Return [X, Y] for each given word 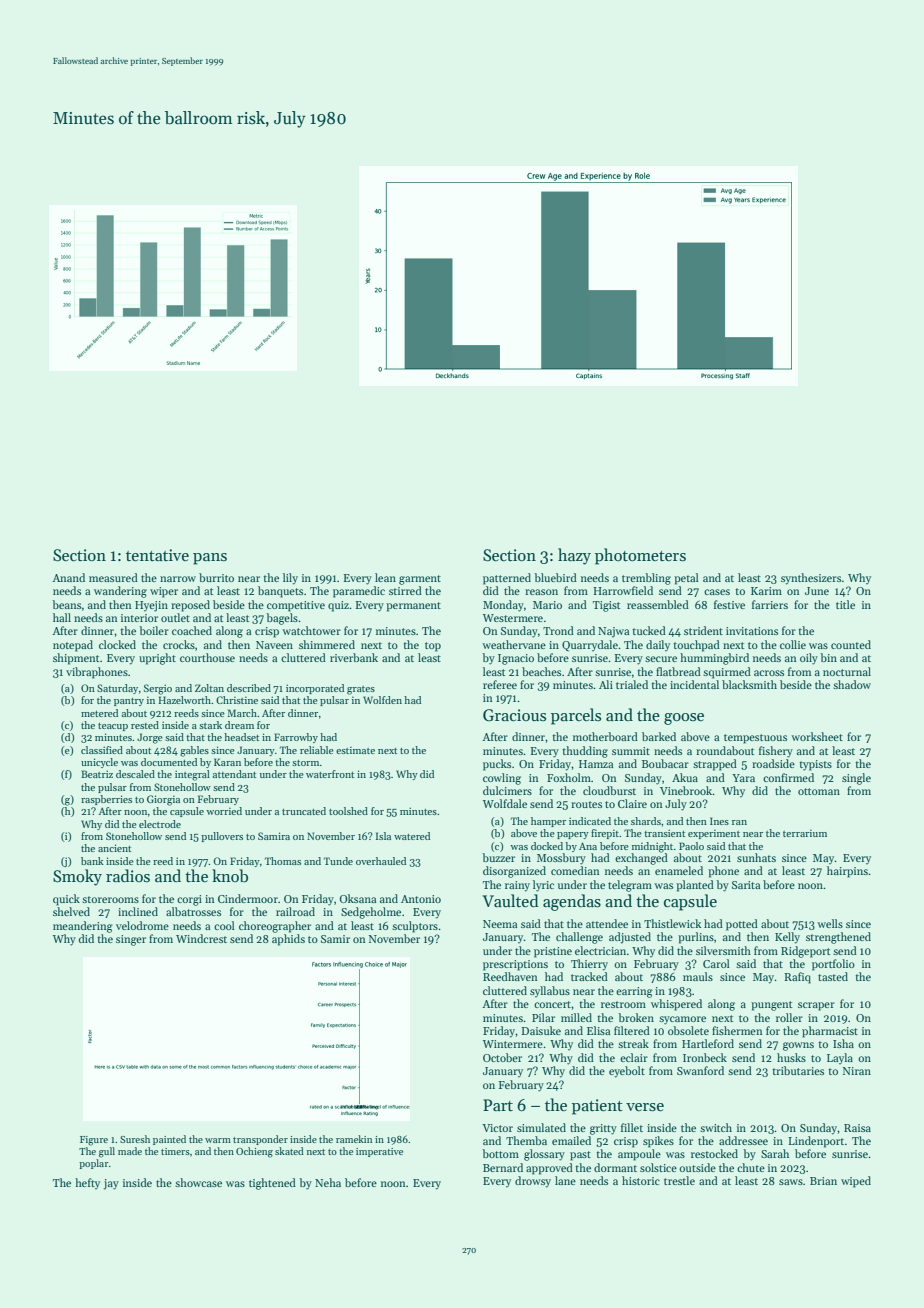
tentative [157, 555]
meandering [83, 927]
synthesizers [811, 579]
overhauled [381, 861]
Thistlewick [672, 923]
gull [107, 1152]
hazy [574, 556]
